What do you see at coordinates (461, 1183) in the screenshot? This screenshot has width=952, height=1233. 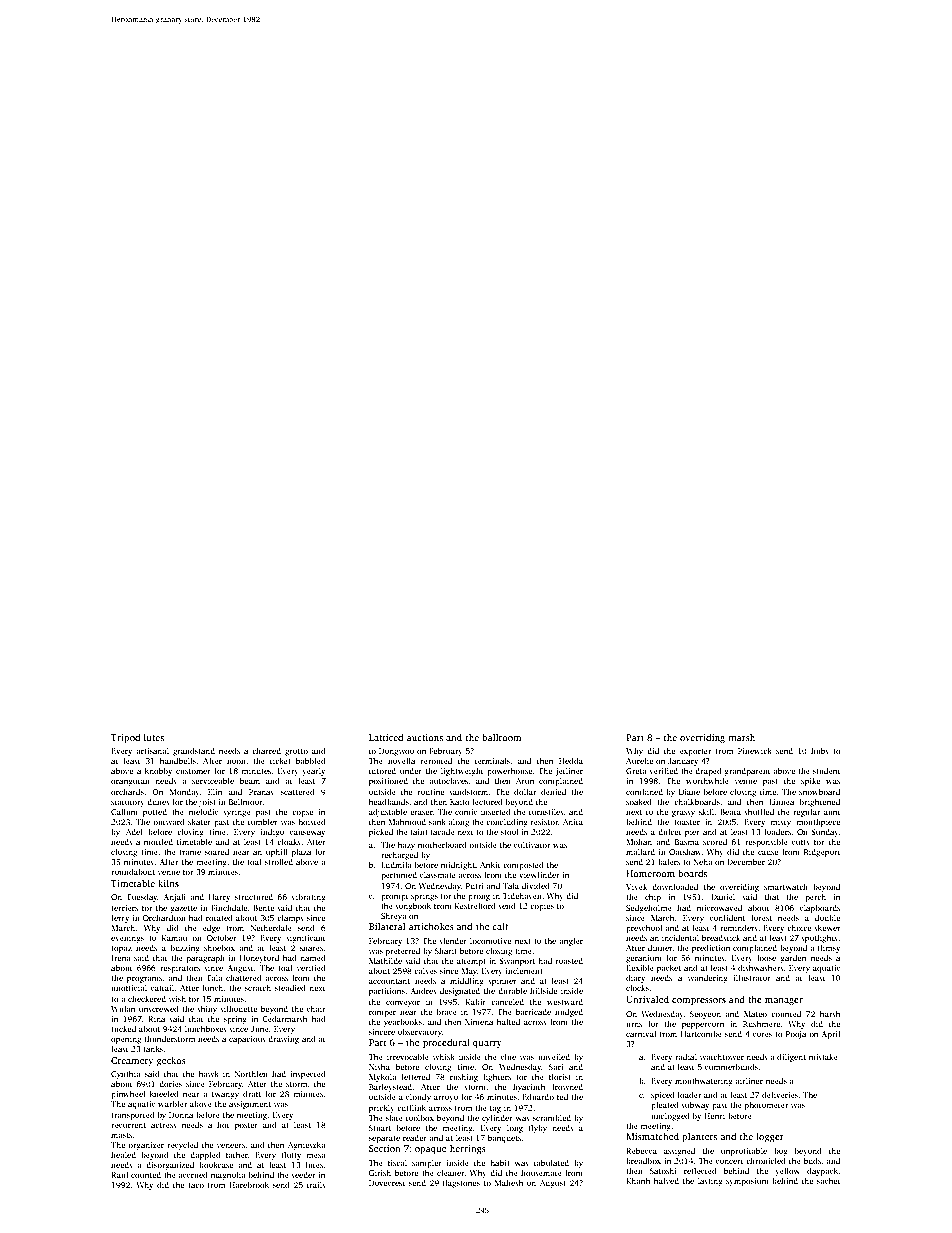 I see `flagstones` at bounding box center [461, 1183].
